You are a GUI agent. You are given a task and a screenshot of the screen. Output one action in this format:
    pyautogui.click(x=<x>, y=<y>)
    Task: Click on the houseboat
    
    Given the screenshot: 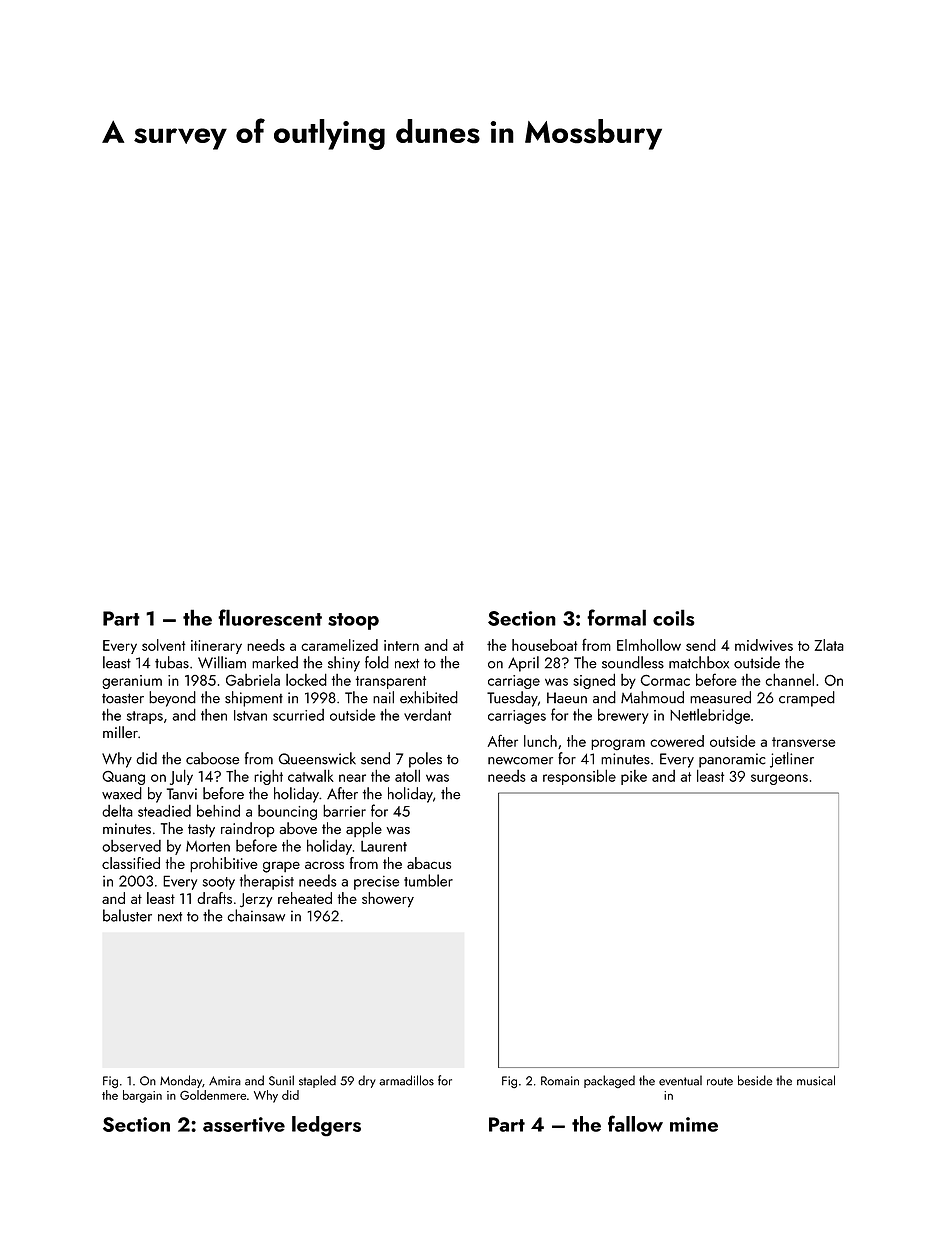 What is the action you would take?
    pyautogui.click(x=545, y=645)
